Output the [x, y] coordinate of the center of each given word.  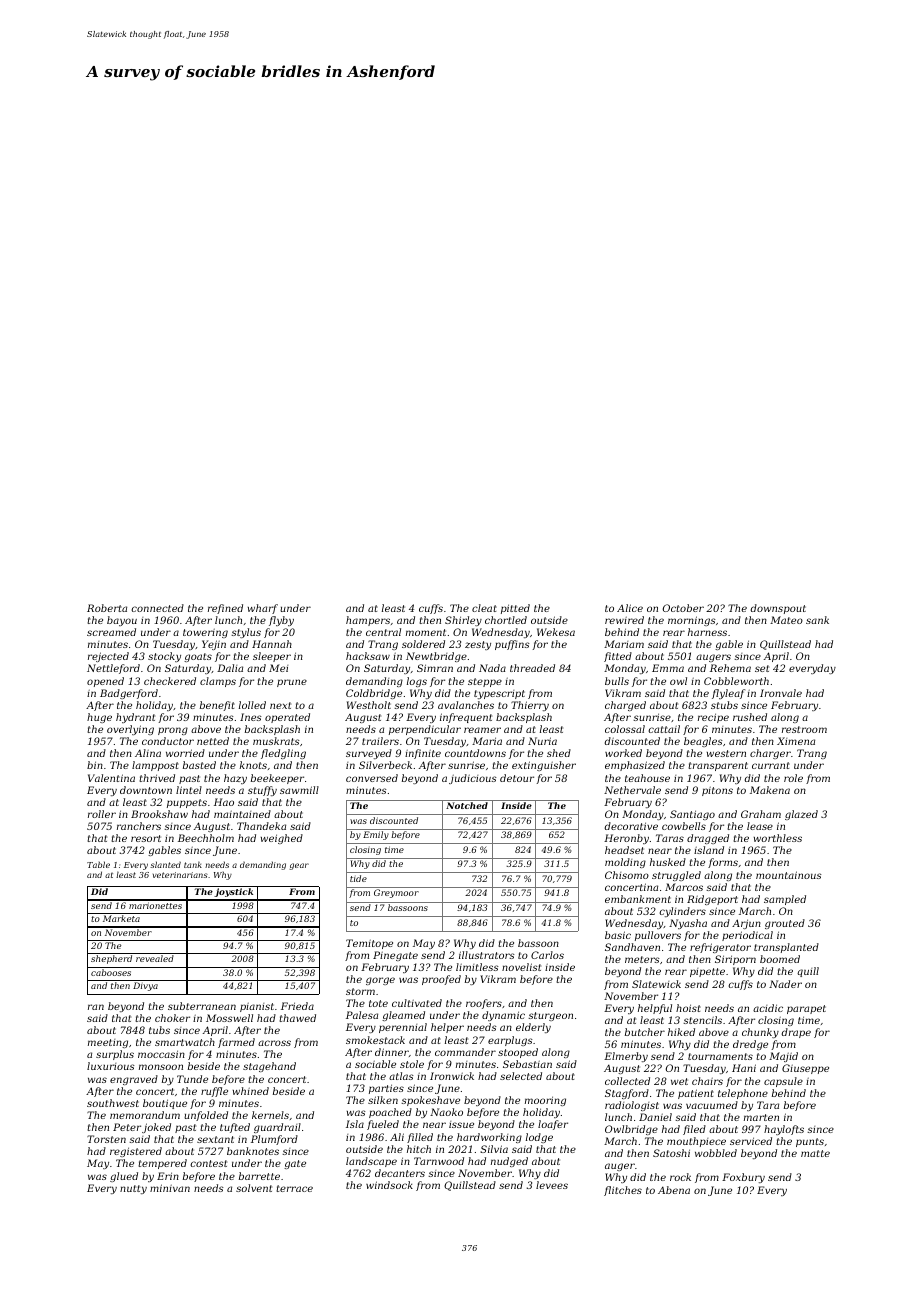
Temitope [369, 944]
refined [225, 609]
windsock [389, 1185]
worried [185, 753]
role [793, 778]
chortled [506, 620]
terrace [294, 1188]
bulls [617, 681]
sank [817, 620]
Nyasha [688, 924]
